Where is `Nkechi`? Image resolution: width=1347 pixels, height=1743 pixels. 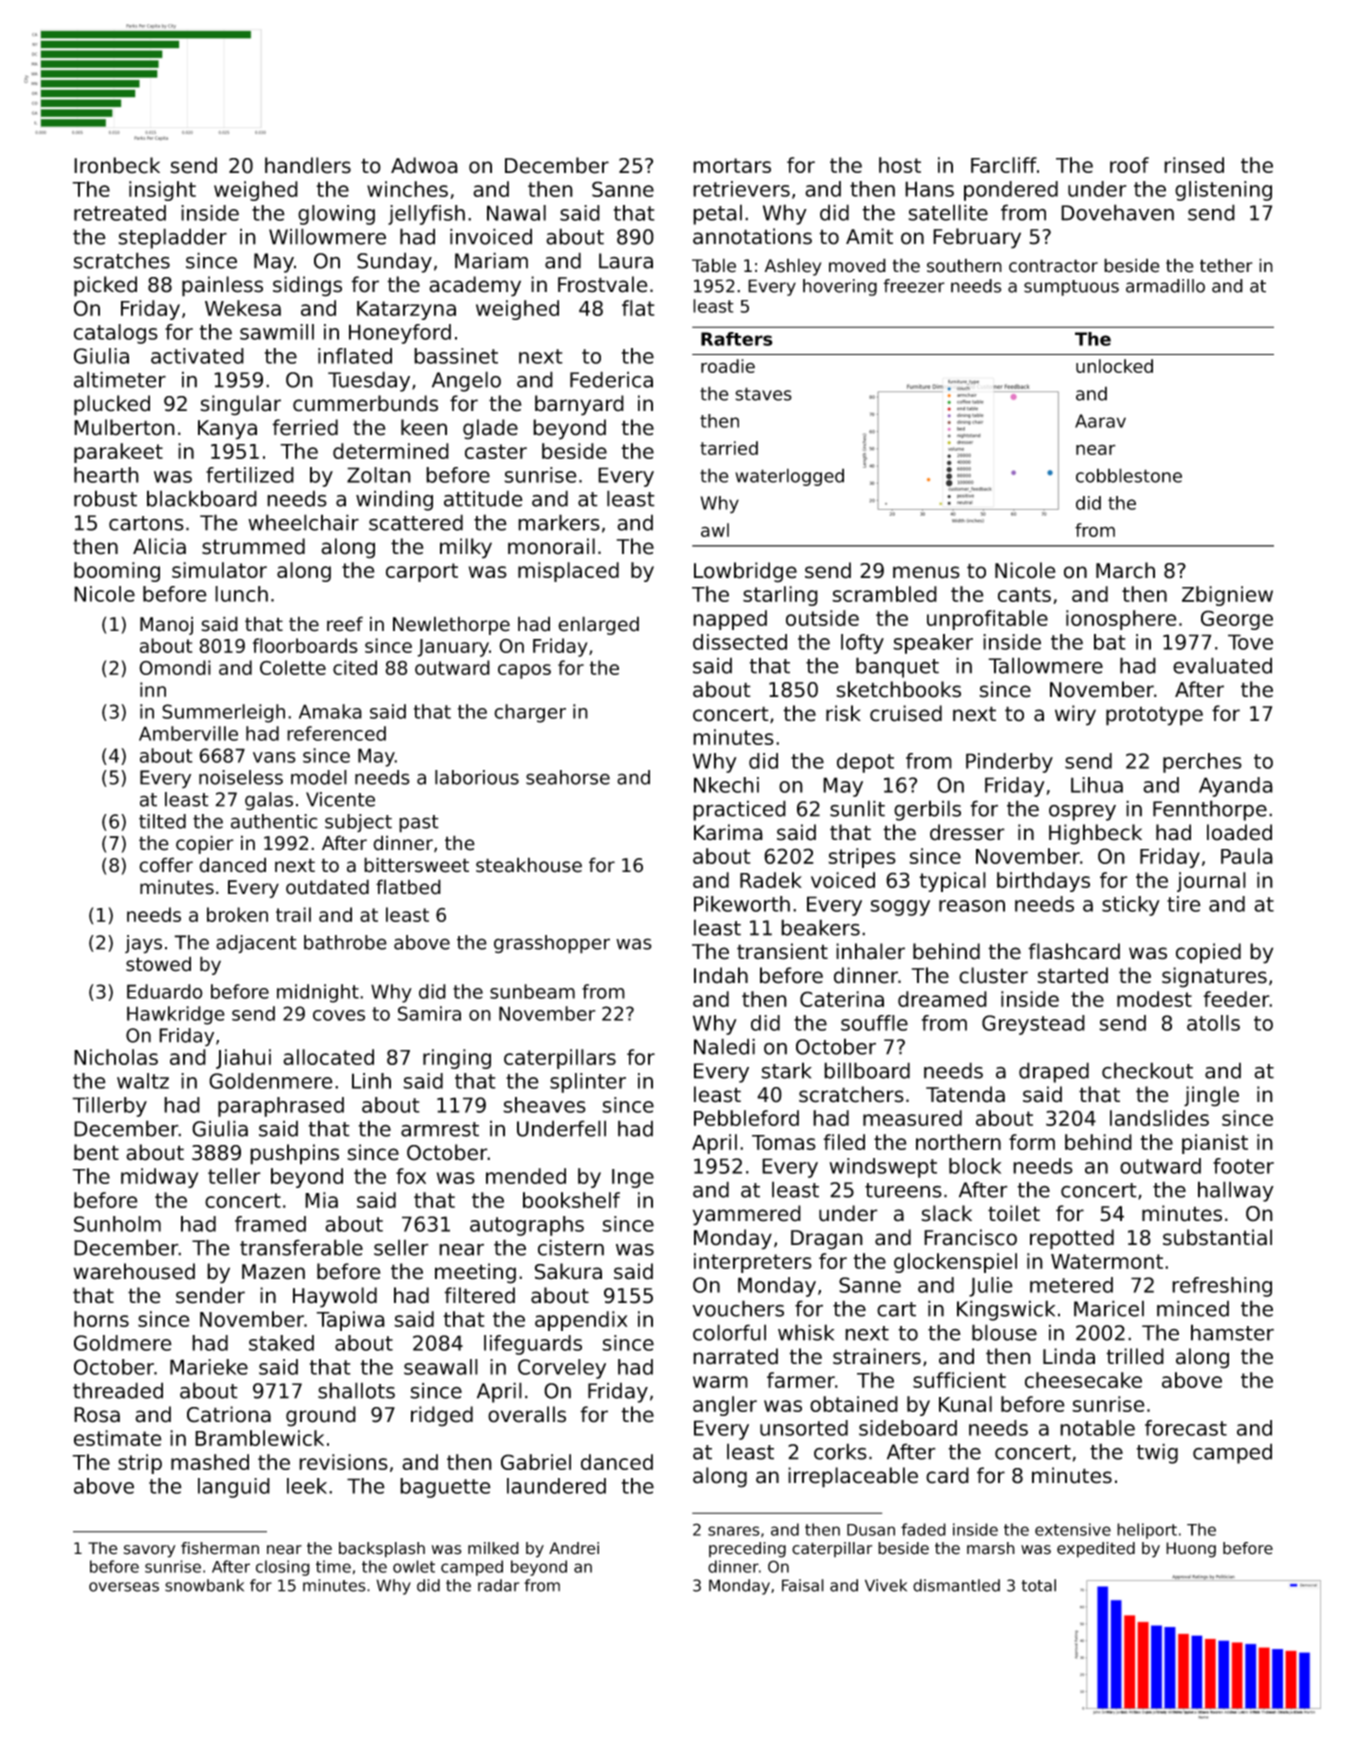 Nkechi is located at coordinates (726, 785).
